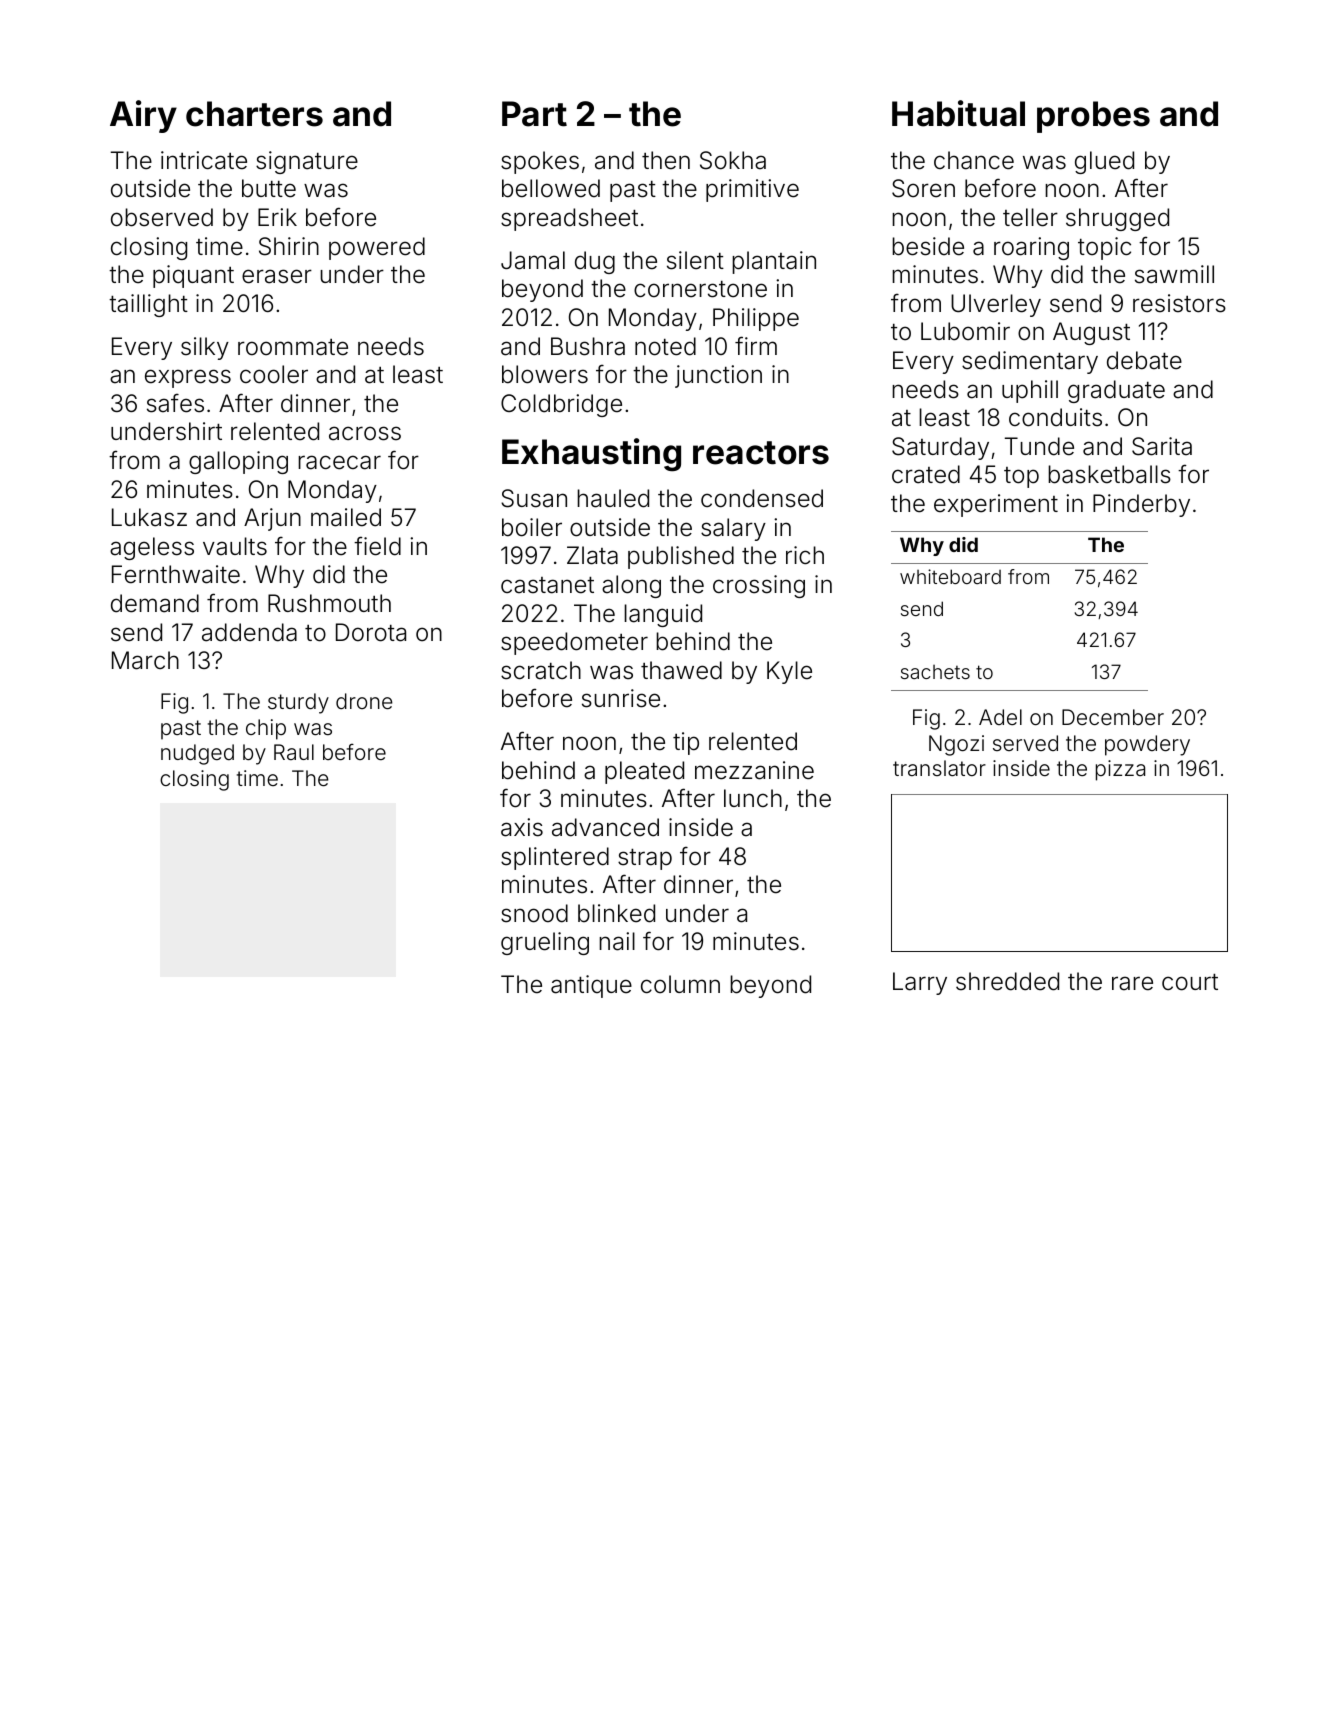 The image size is (1337, 1730). Describe the element at coordinates (680, 984) in the screenshot. I see `column` at that location.
